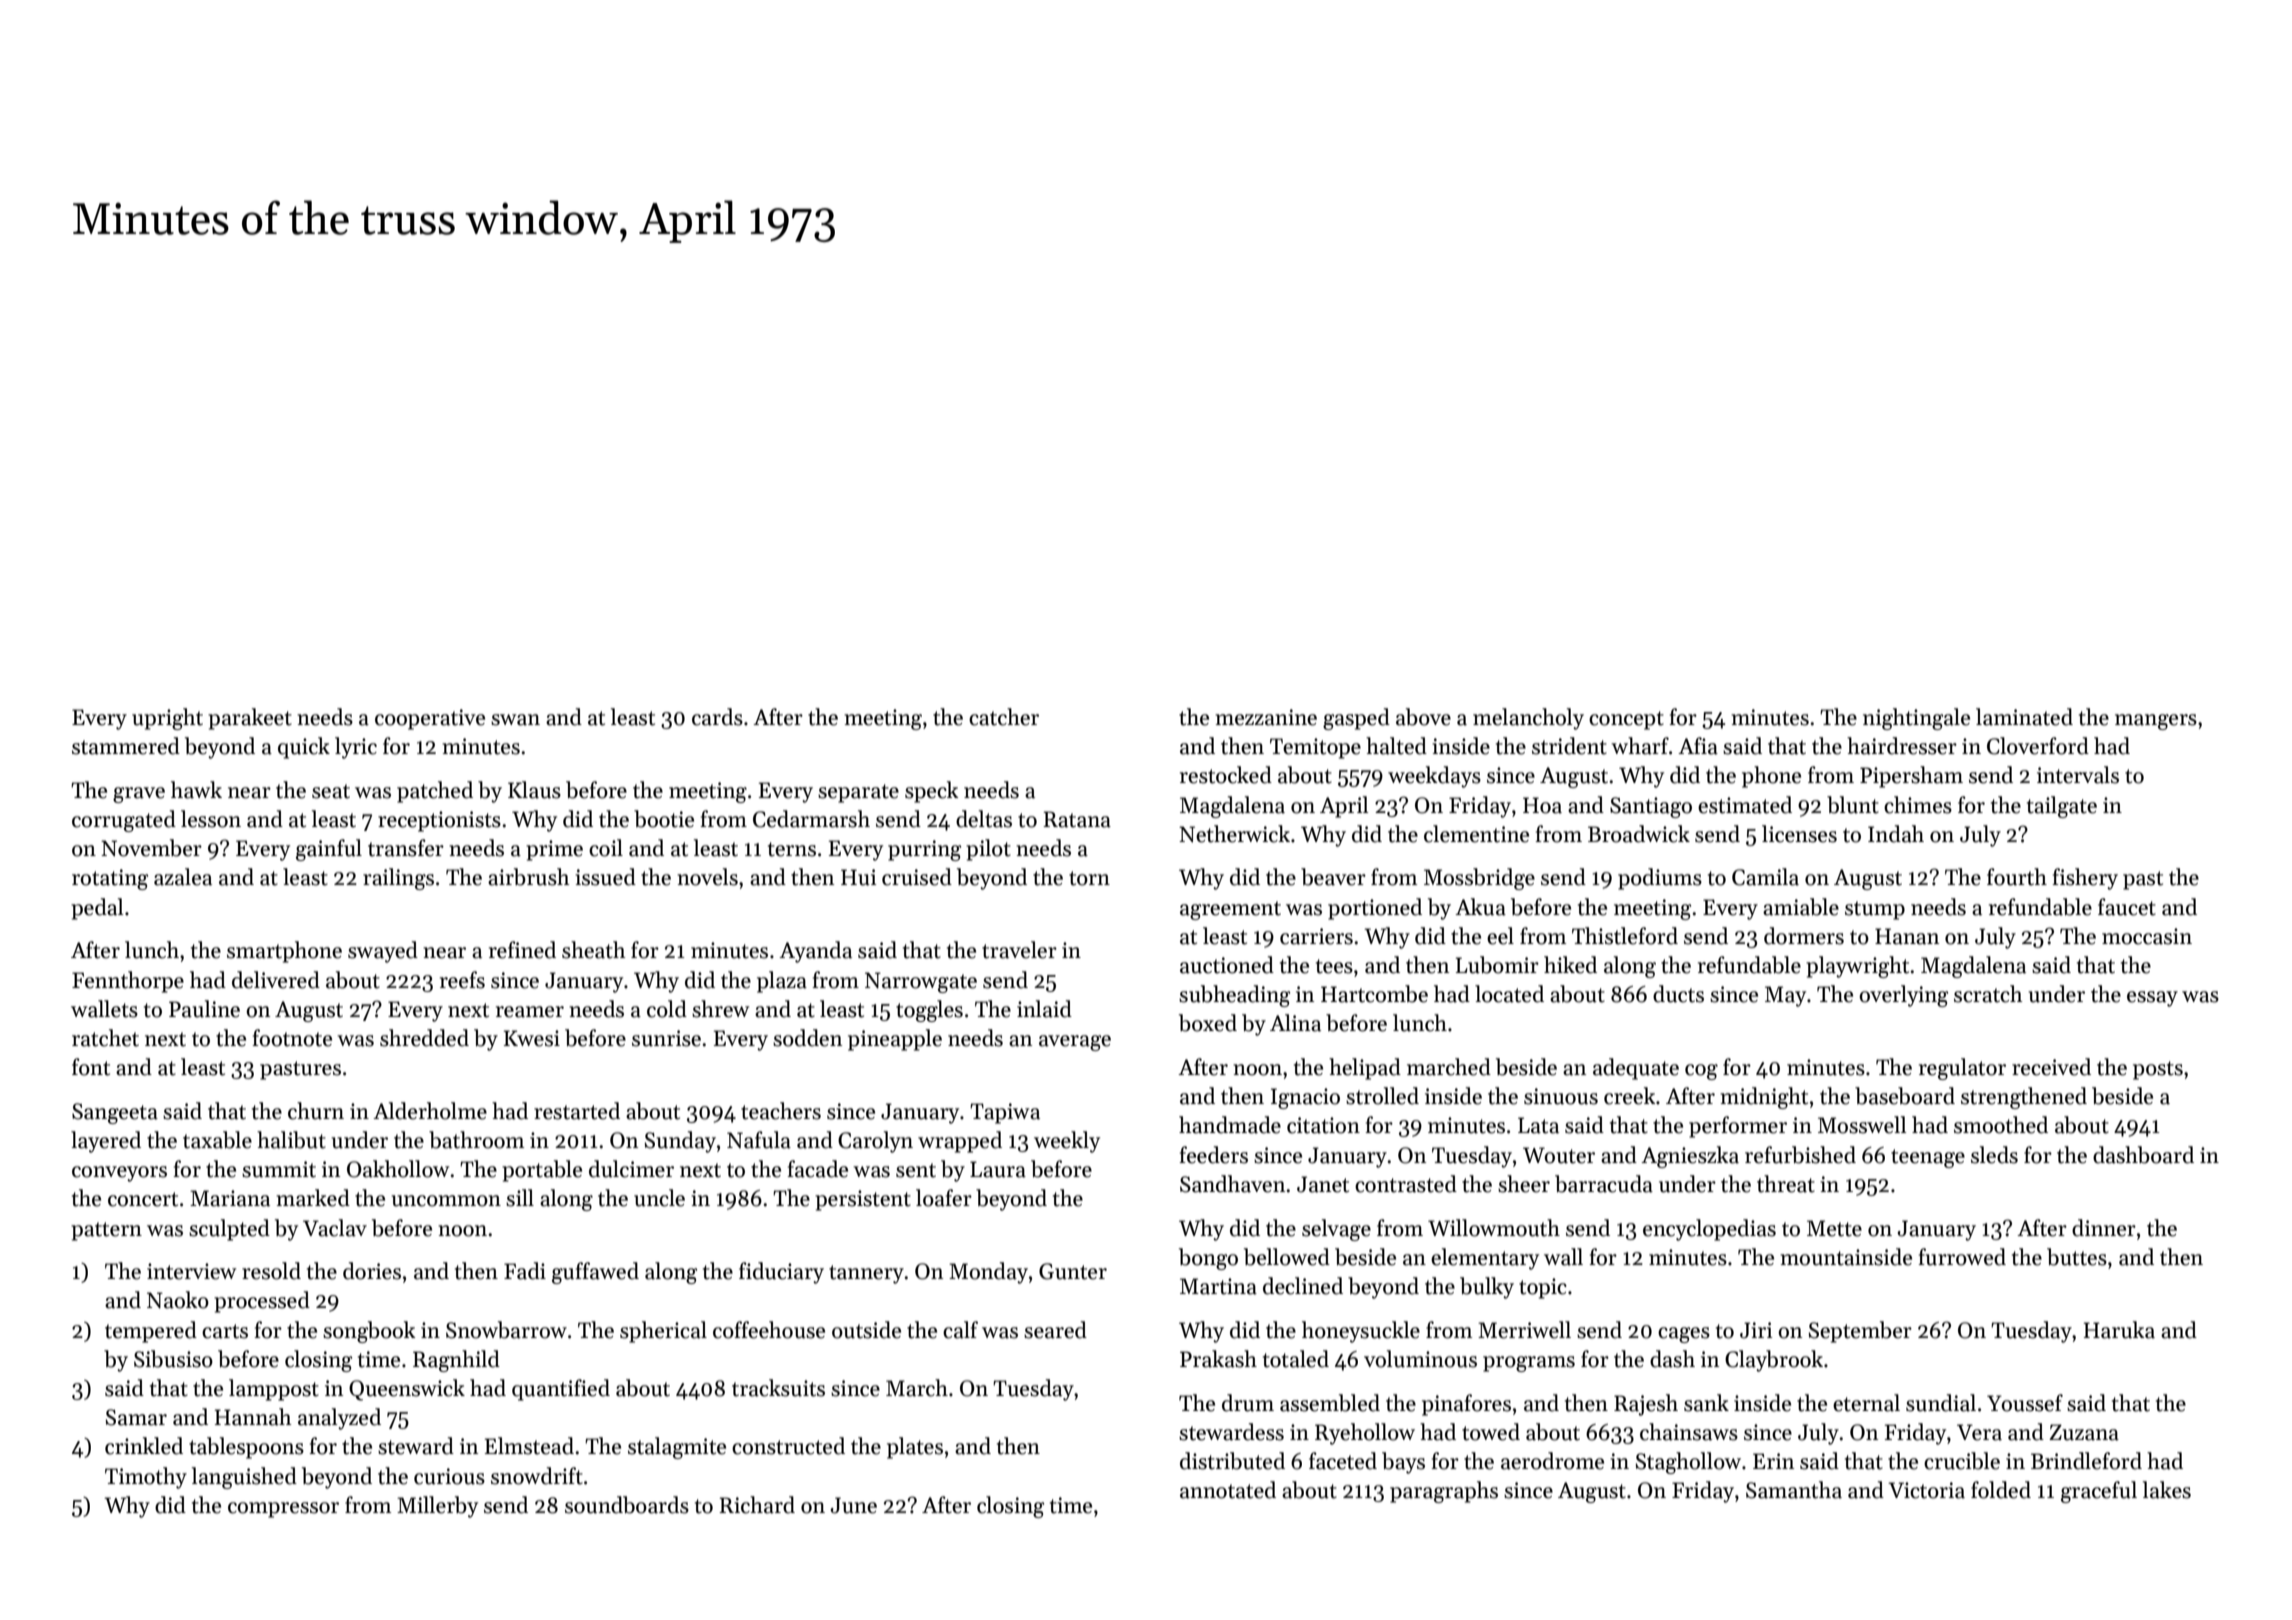 The height and width of the screenshot is (1620, 2292). I want to click on laminated, so click(2024, 717).
